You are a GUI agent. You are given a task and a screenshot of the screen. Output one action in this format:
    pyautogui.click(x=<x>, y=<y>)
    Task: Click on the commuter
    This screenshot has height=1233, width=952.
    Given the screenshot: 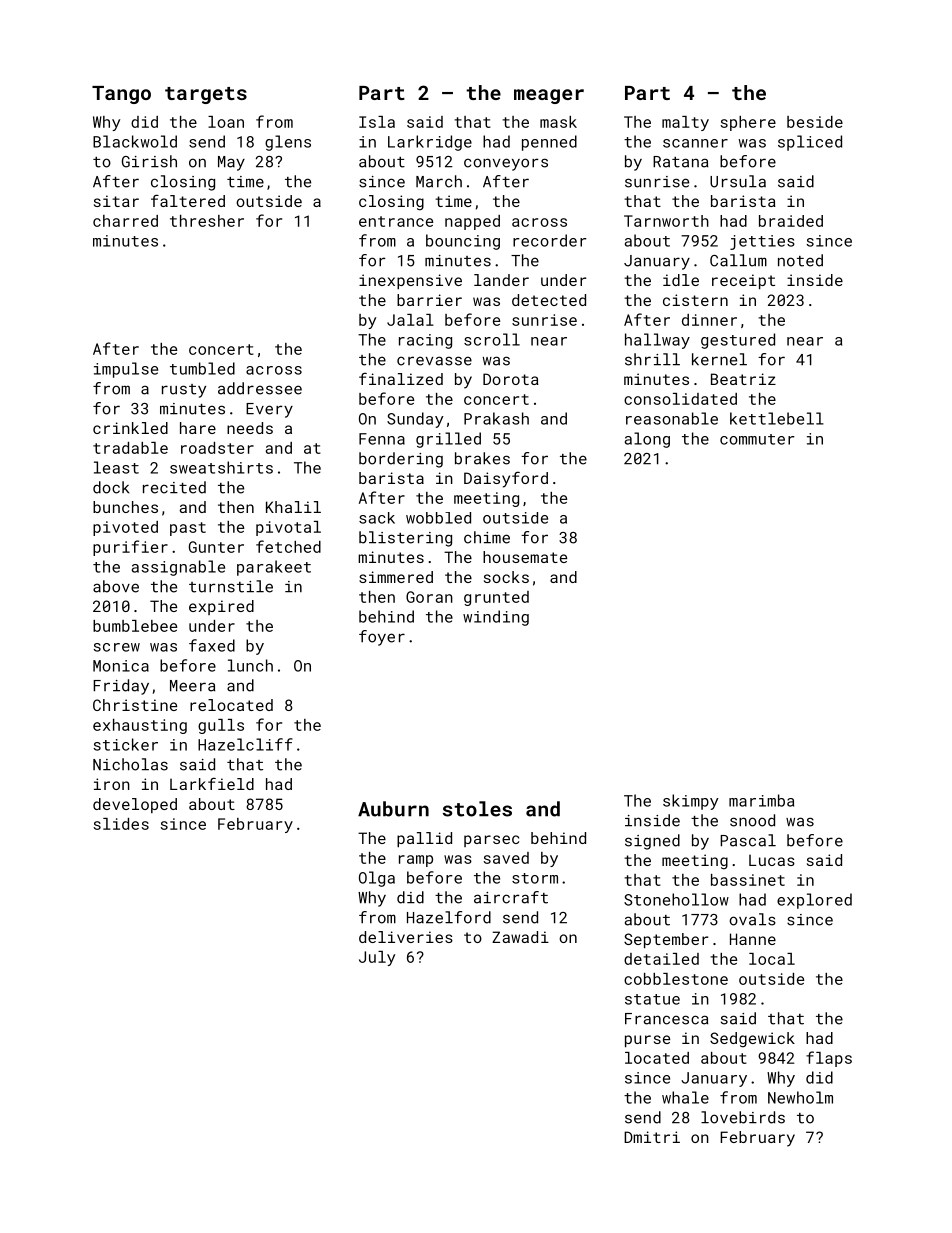 What is the action you would take?
    pyautogui.click(x=757, y=439)
